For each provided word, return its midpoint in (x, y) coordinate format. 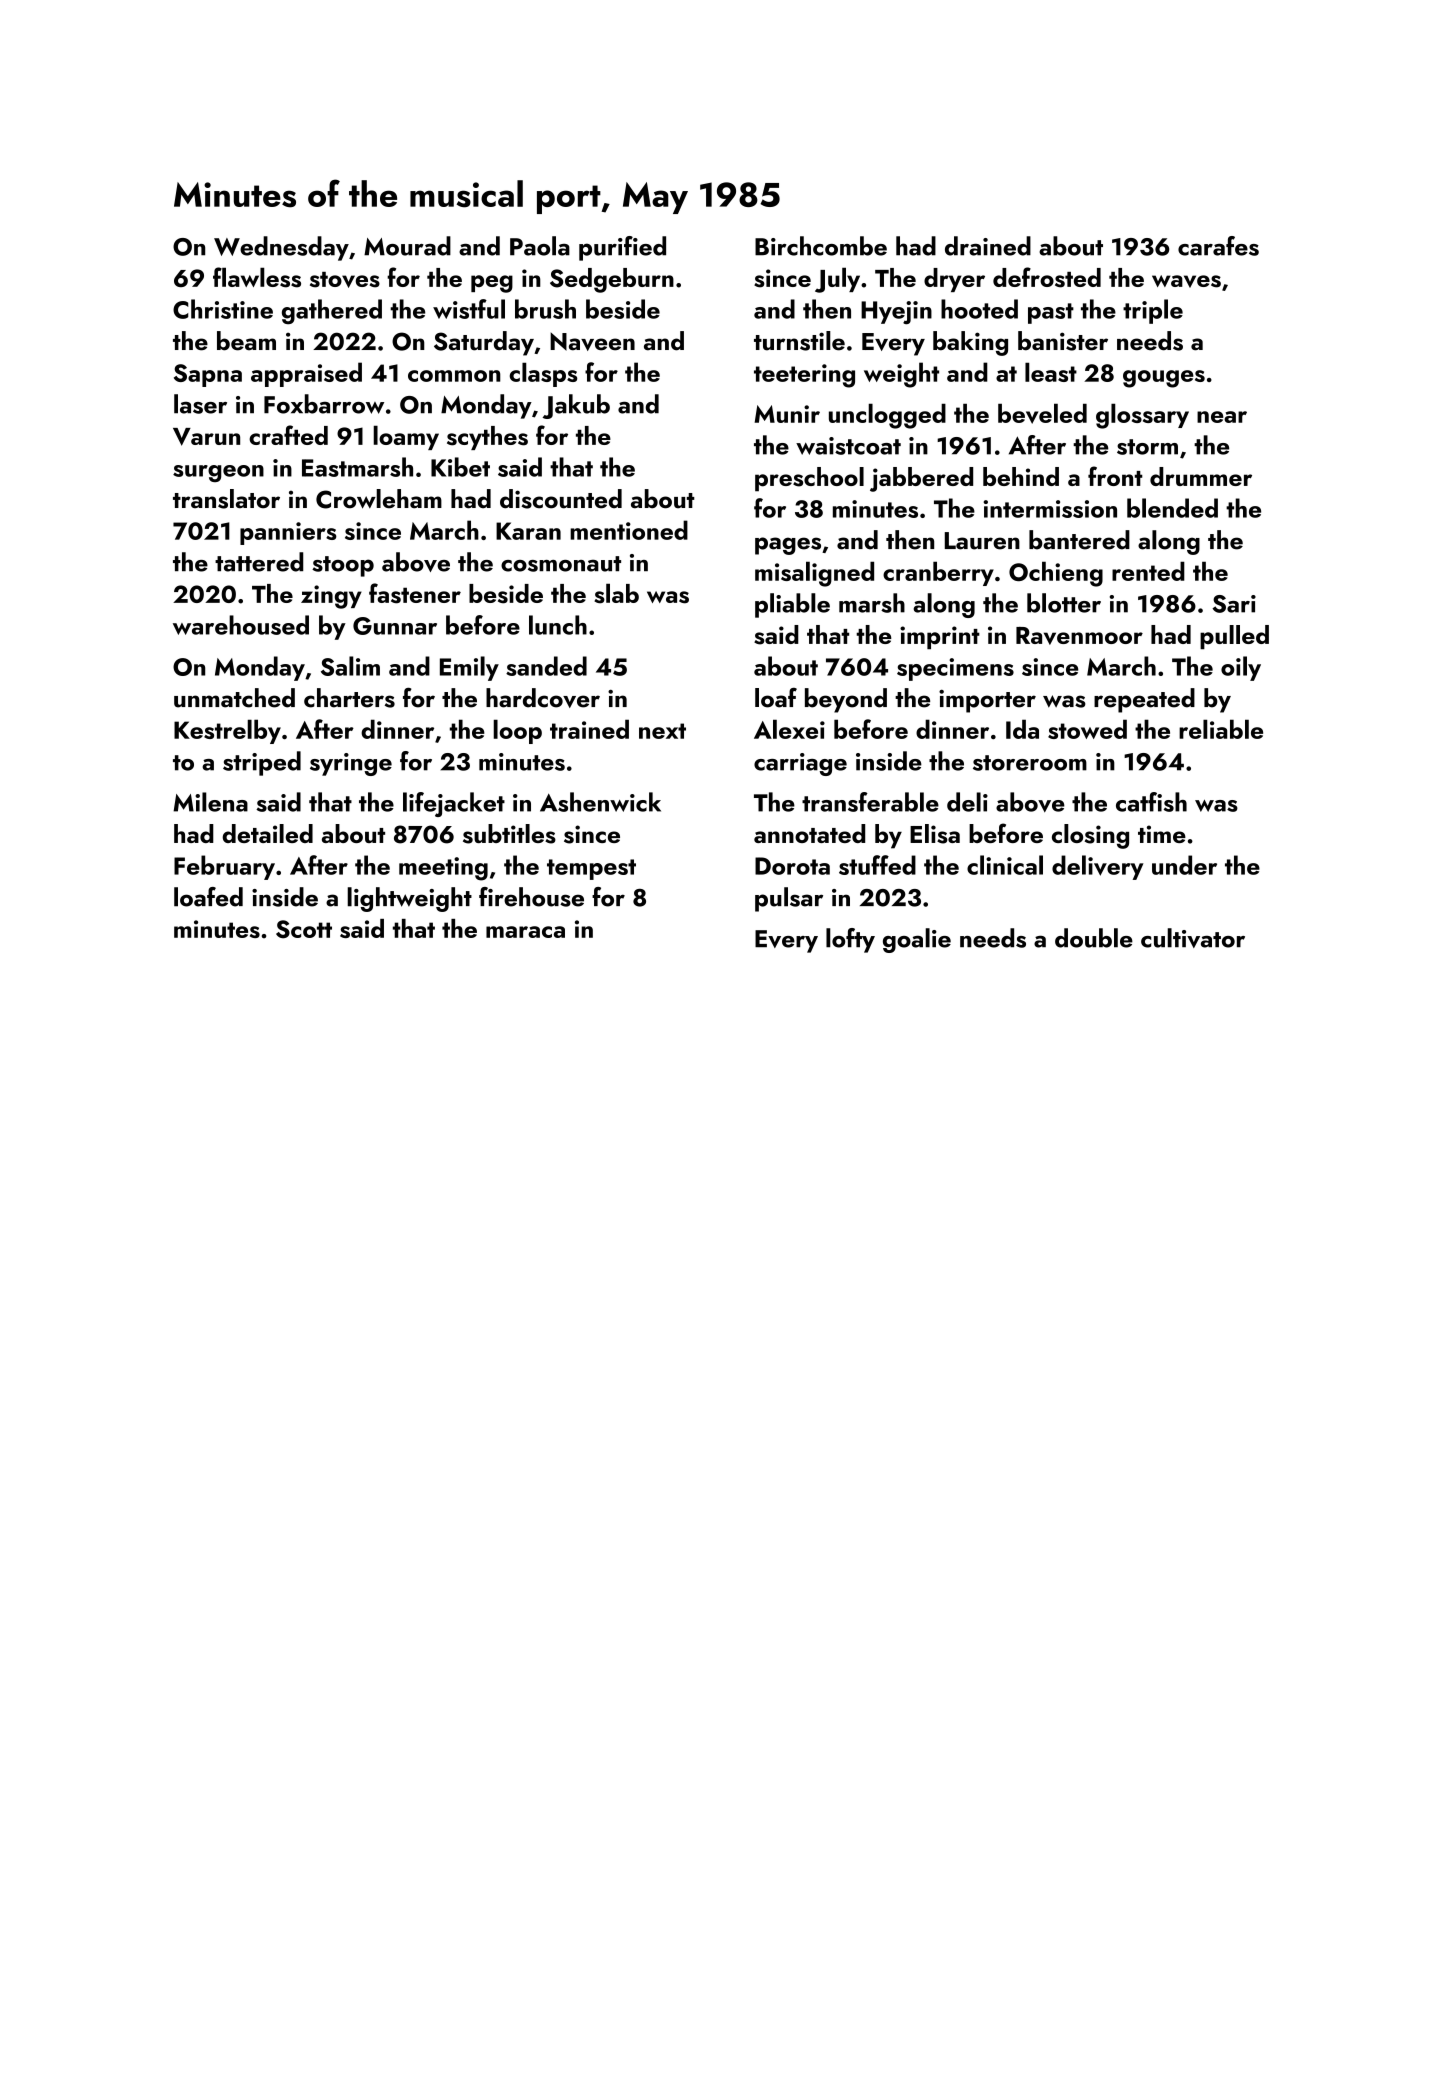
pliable (792, 605)
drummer (1201, 476)
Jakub (576, 406)
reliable (1221, 729)
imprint (940, 637)
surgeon (218, 473)
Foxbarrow (324, 404)
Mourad (407, 246)
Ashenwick (600, 802)
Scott (304, 929)
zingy (331, 597)
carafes (1218, 246)
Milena (210, 802)
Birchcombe (821, 246)
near (1222, 417)
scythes (487, 438)
